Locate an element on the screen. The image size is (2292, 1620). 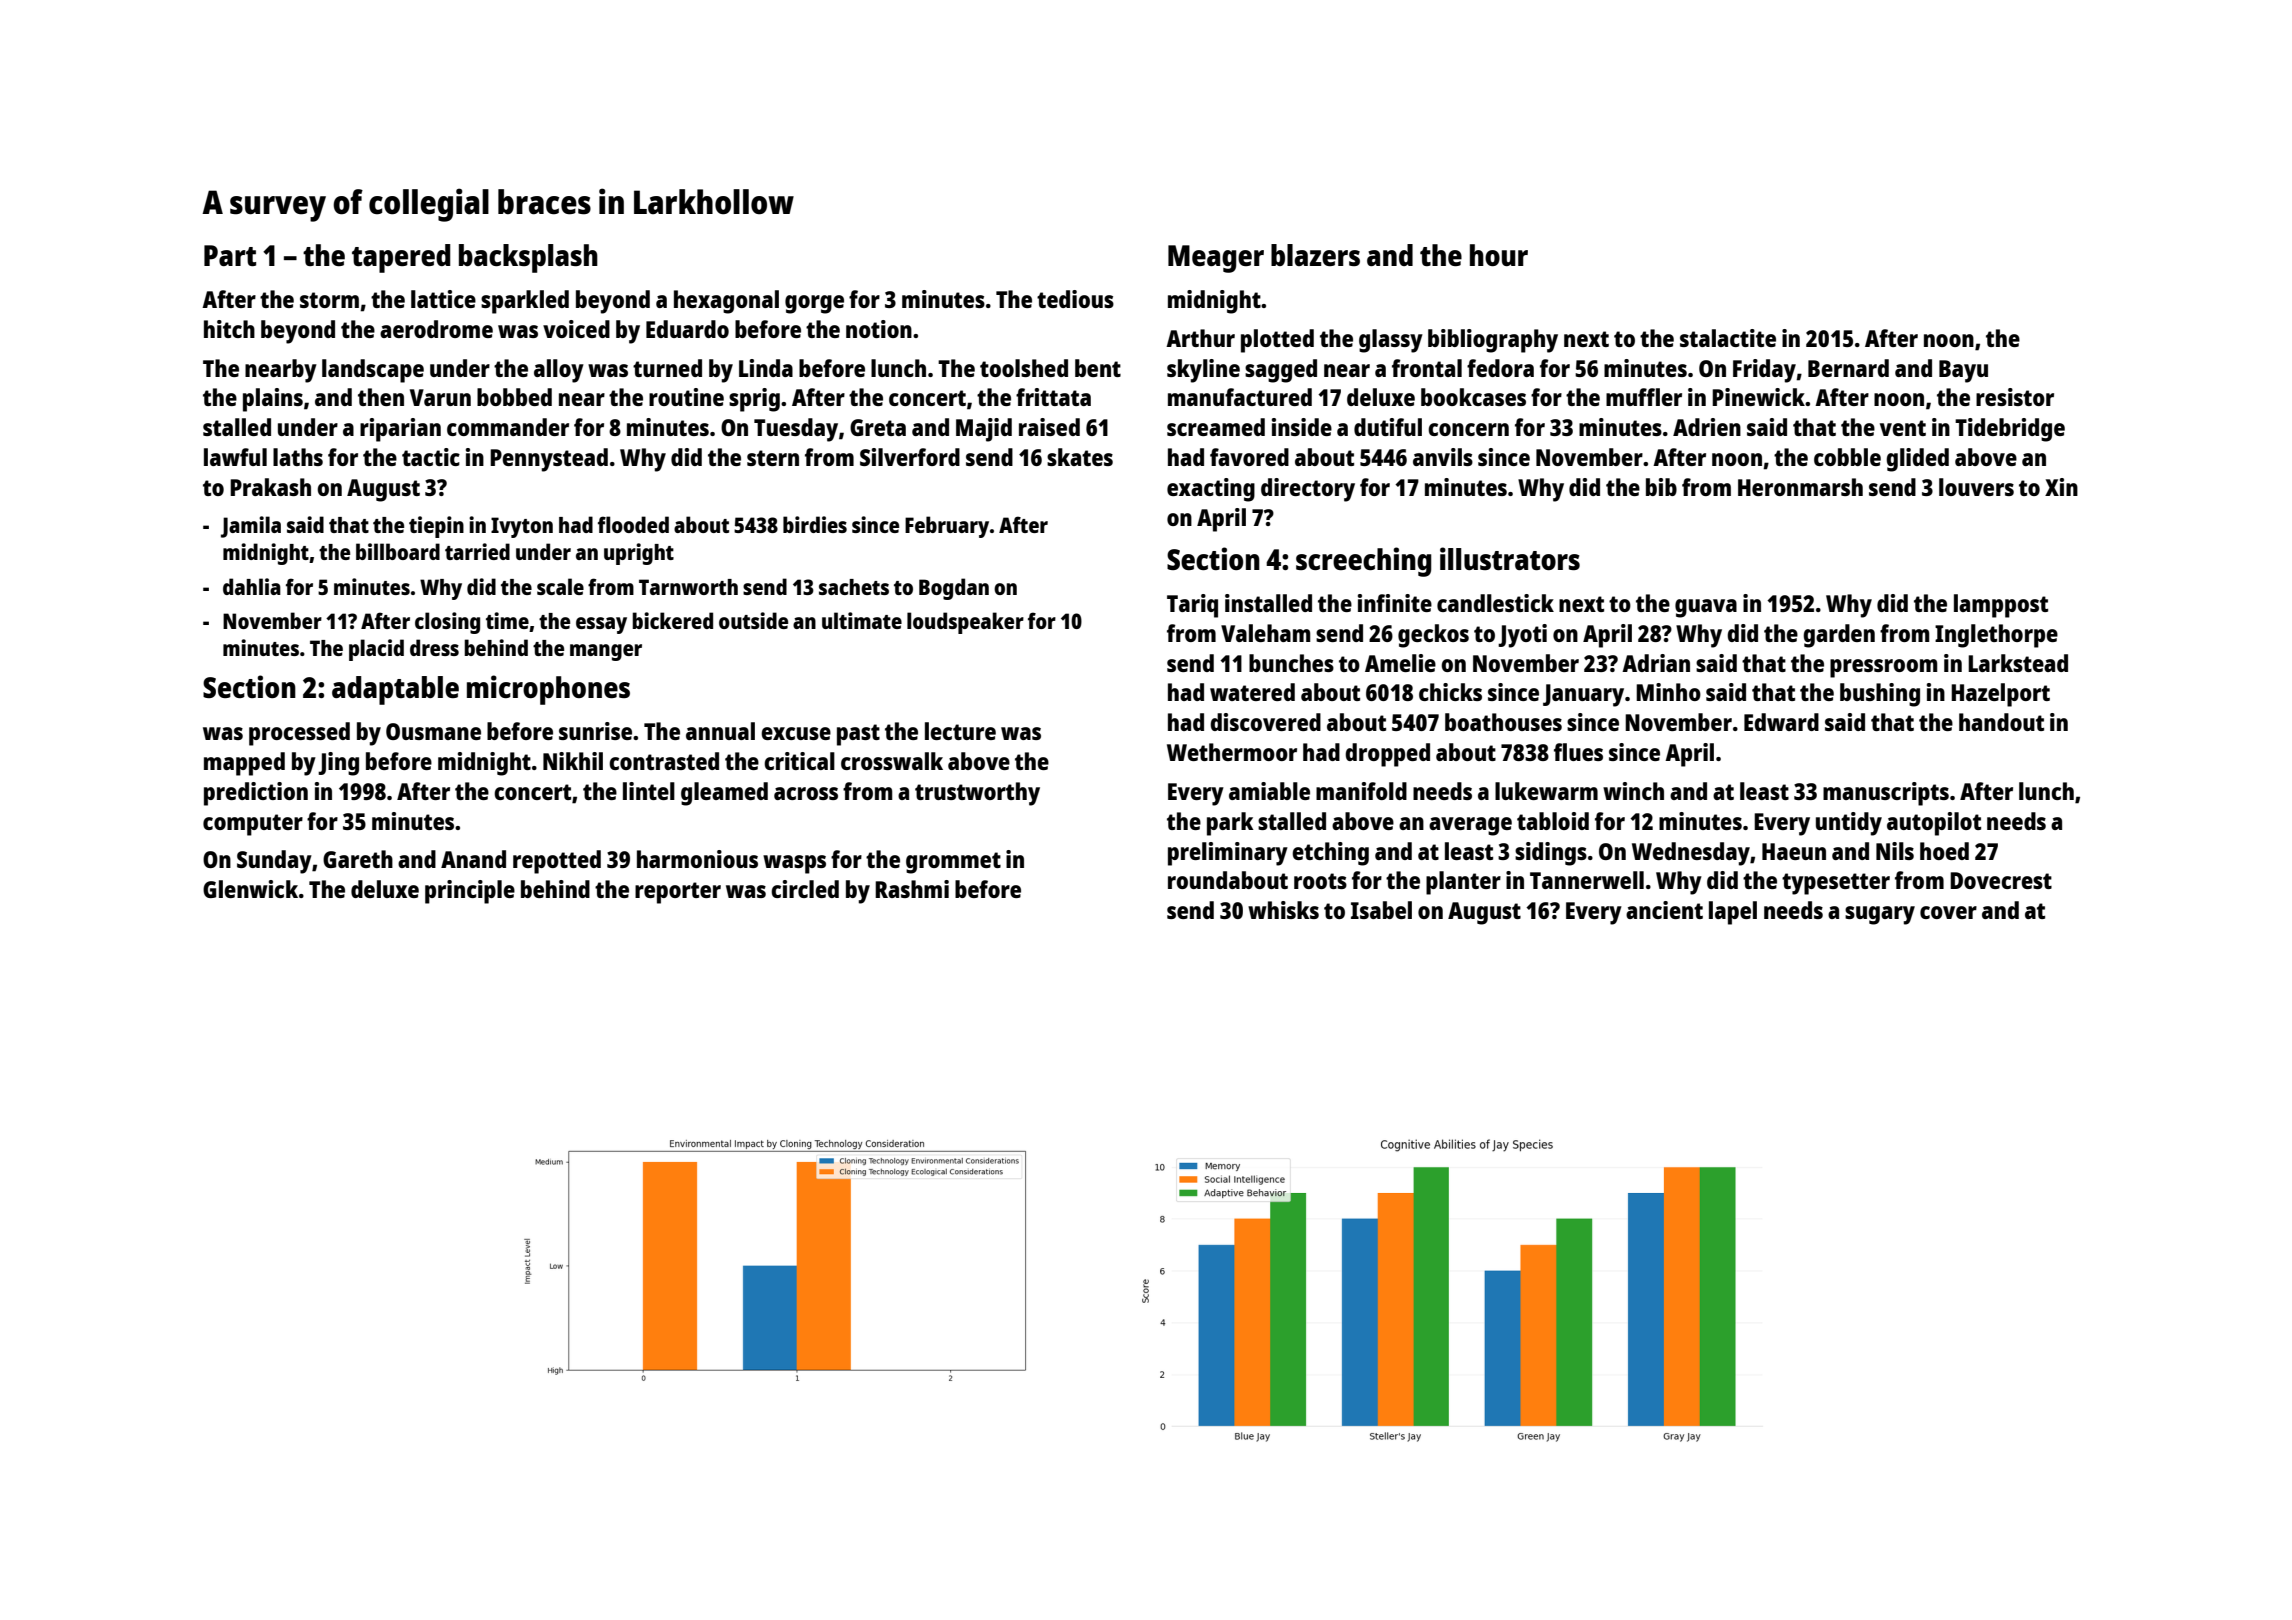
Tariq is located at coordinates (1192, 606).
